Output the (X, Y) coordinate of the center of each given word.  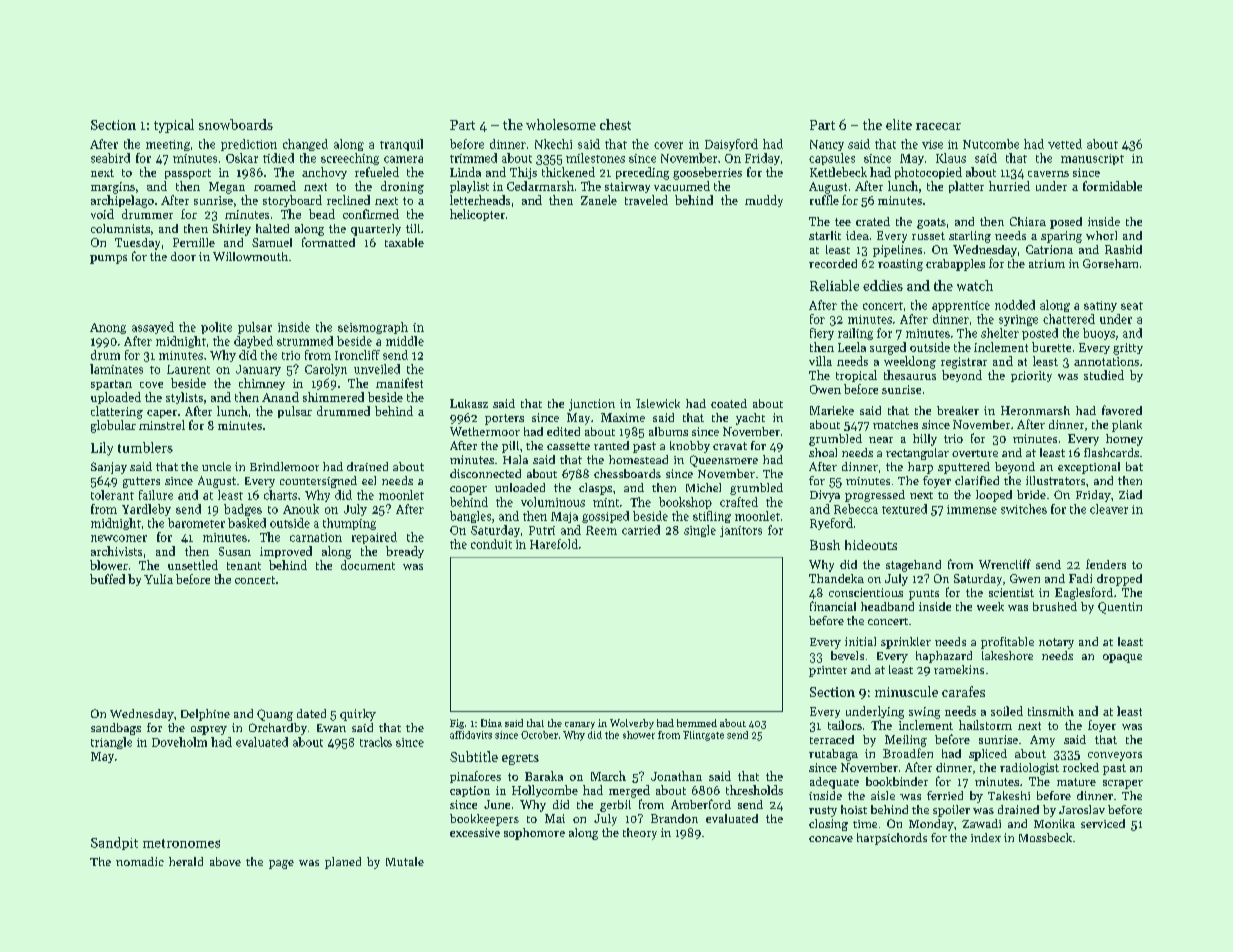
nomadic (140, 861)
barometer (196, 523)
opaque (1122, 658)
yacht (750, 419)
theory (640, 834)
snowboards (236, 124)
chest (615, 124)
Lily (102, 449)
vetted (1065, 144)
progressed (875, 496)
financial (833, 606)
